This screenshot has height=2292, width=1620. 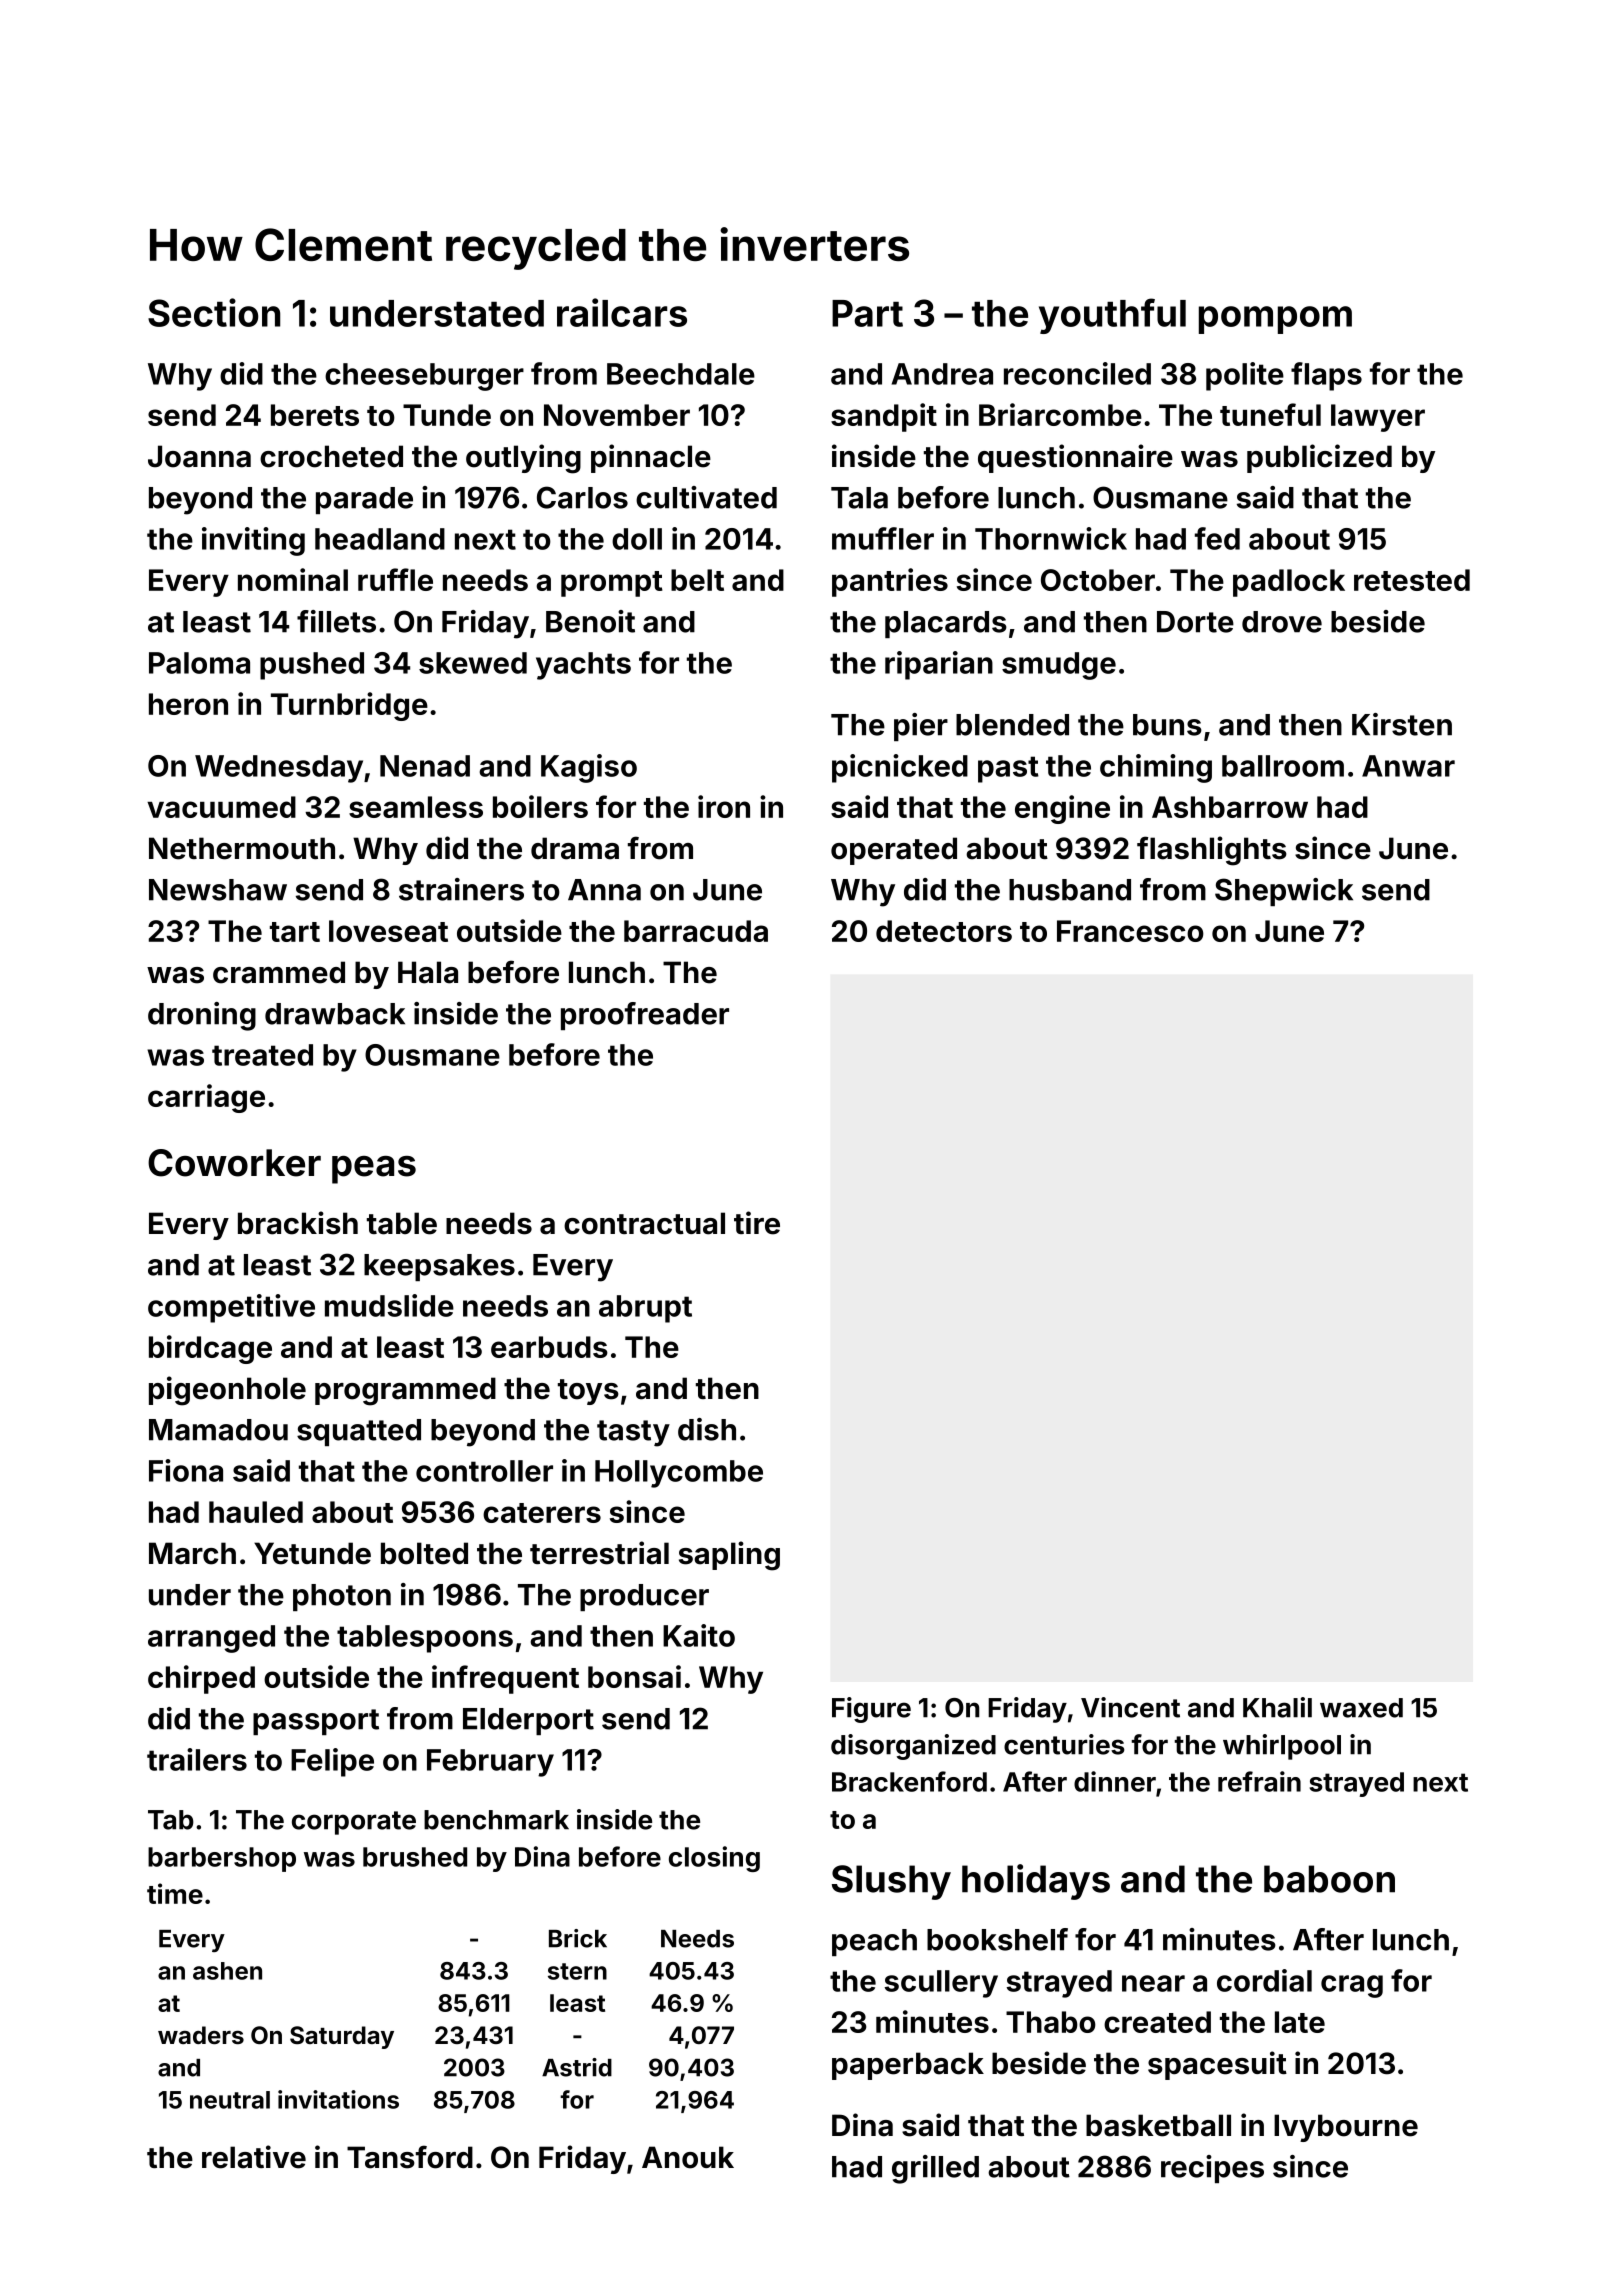 What do you see at coordinates (1115, 1781) in the screenshot?
I see `dinner` at bounding box center [1115, 1781].
